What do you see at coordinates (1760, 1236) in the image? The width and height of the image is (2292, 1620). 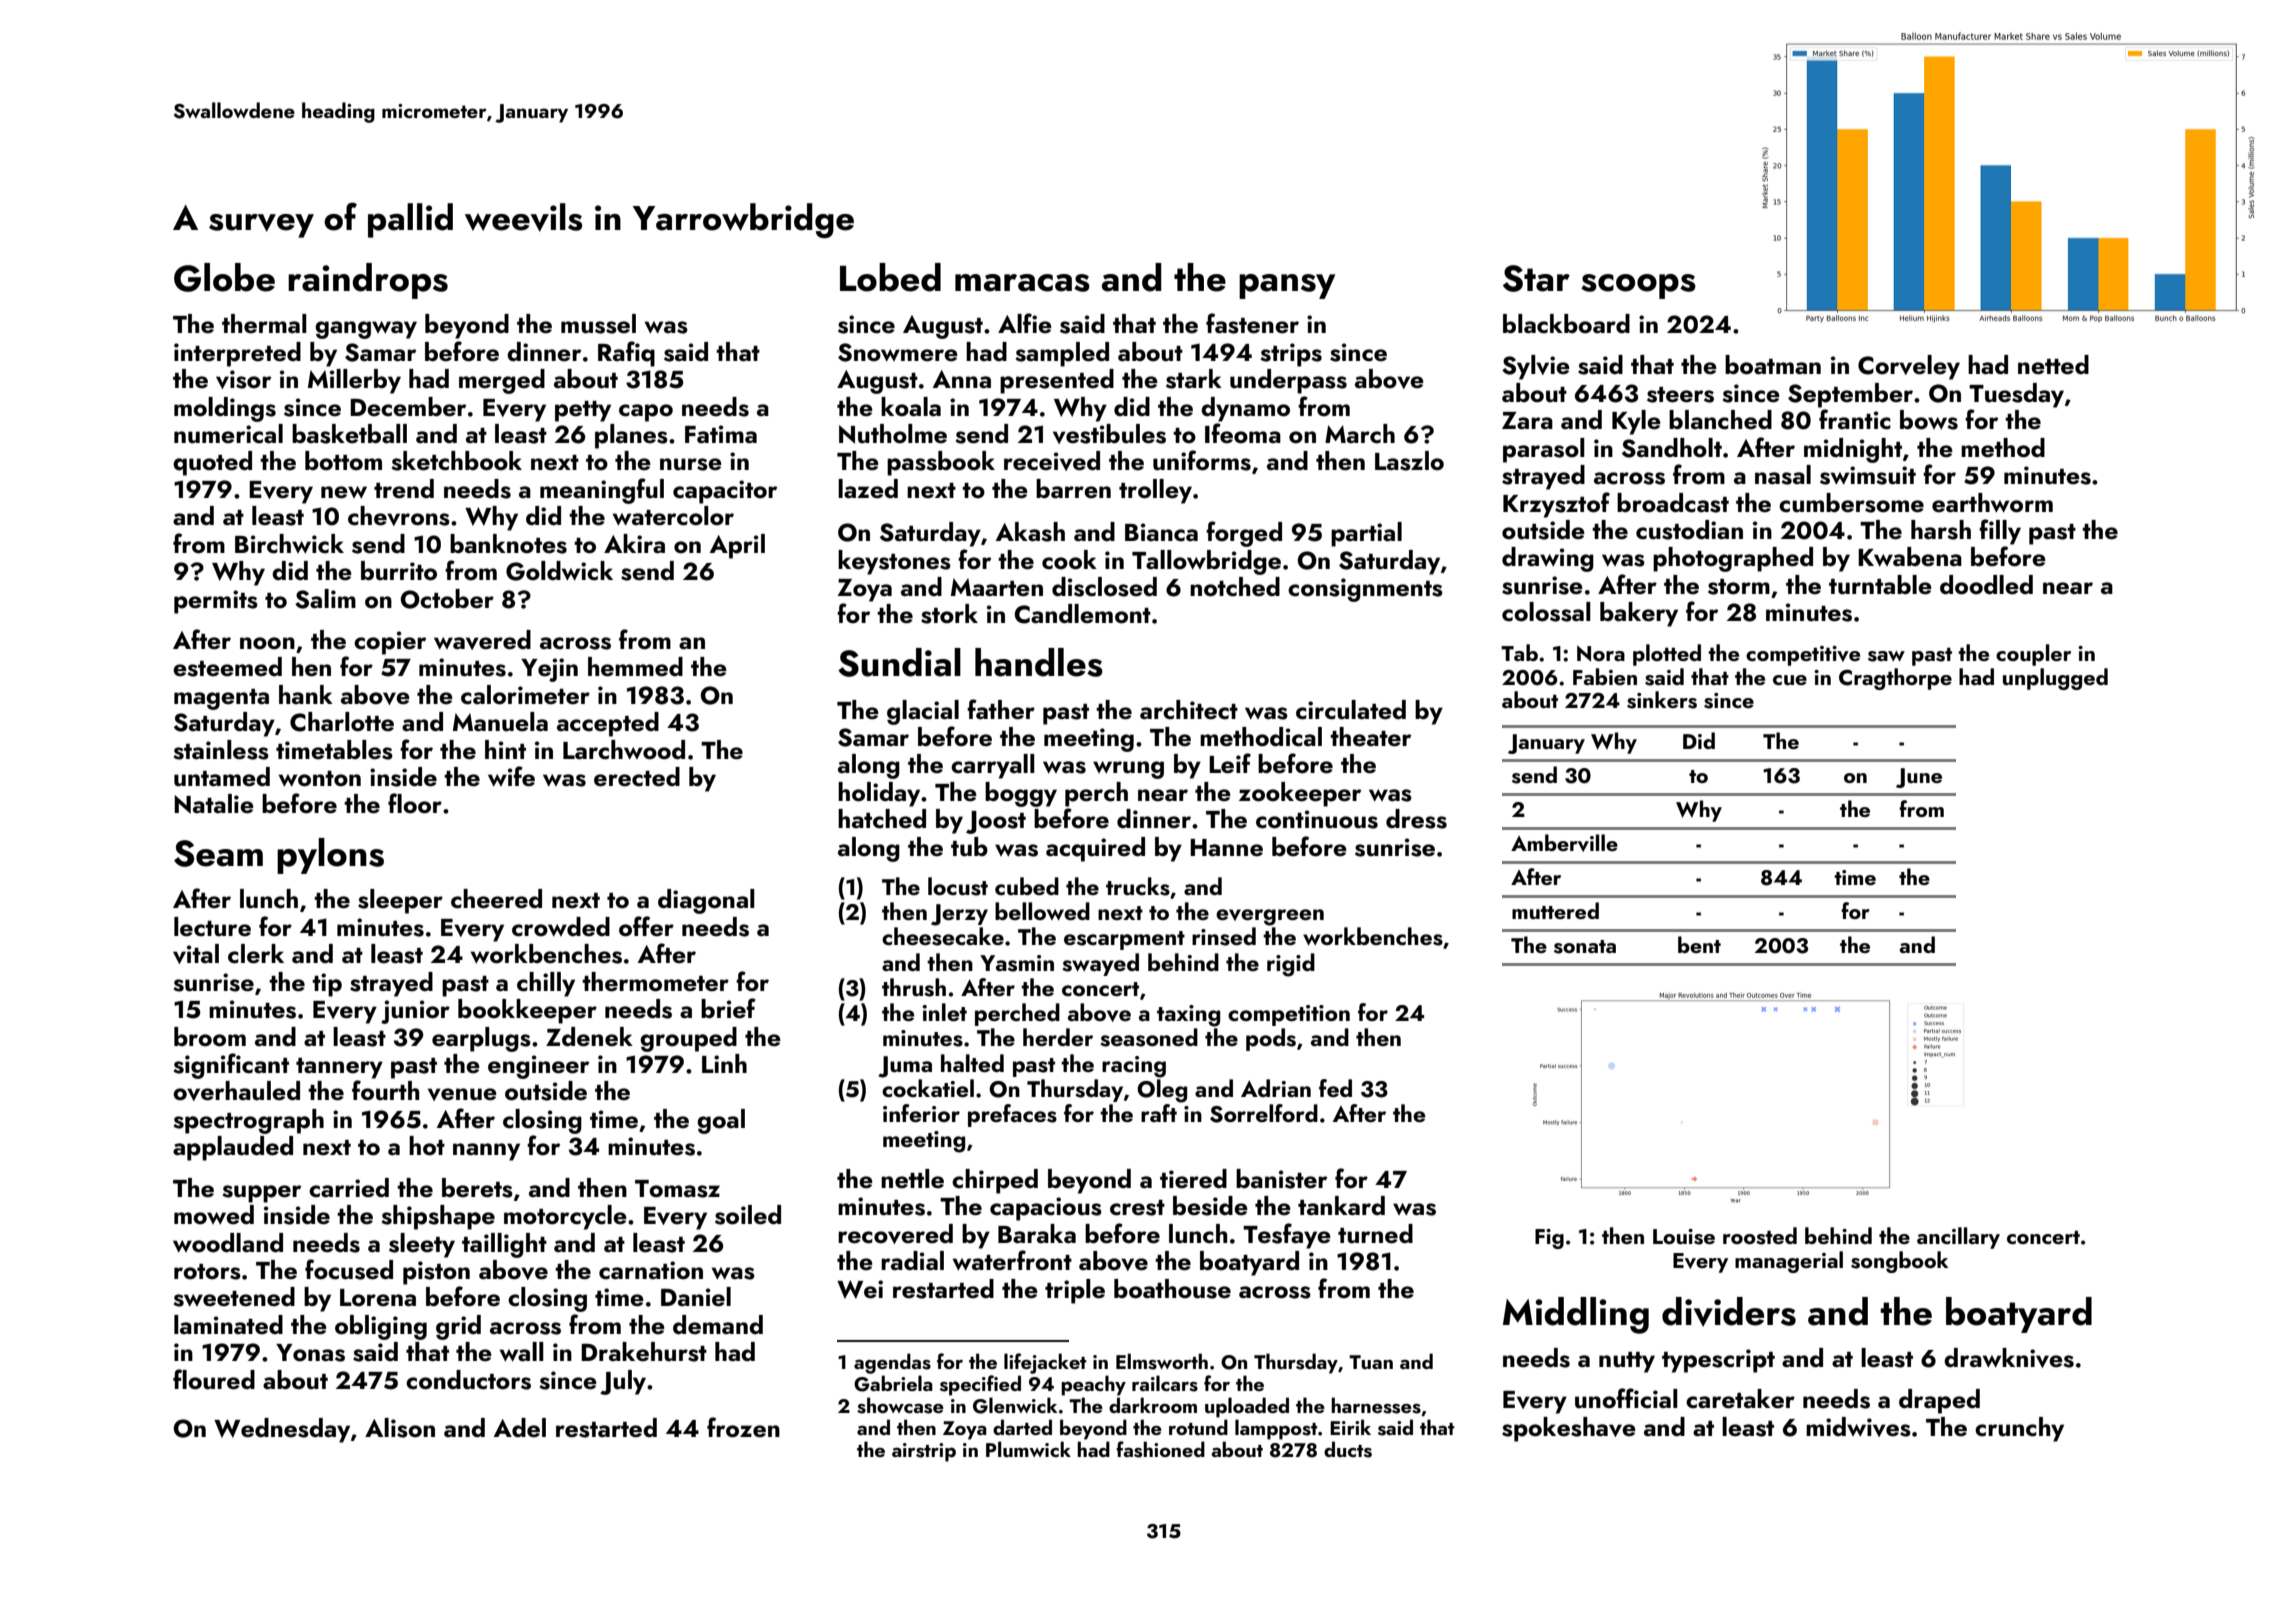 I see `roosted` at bounding box center [1760, 1236].
